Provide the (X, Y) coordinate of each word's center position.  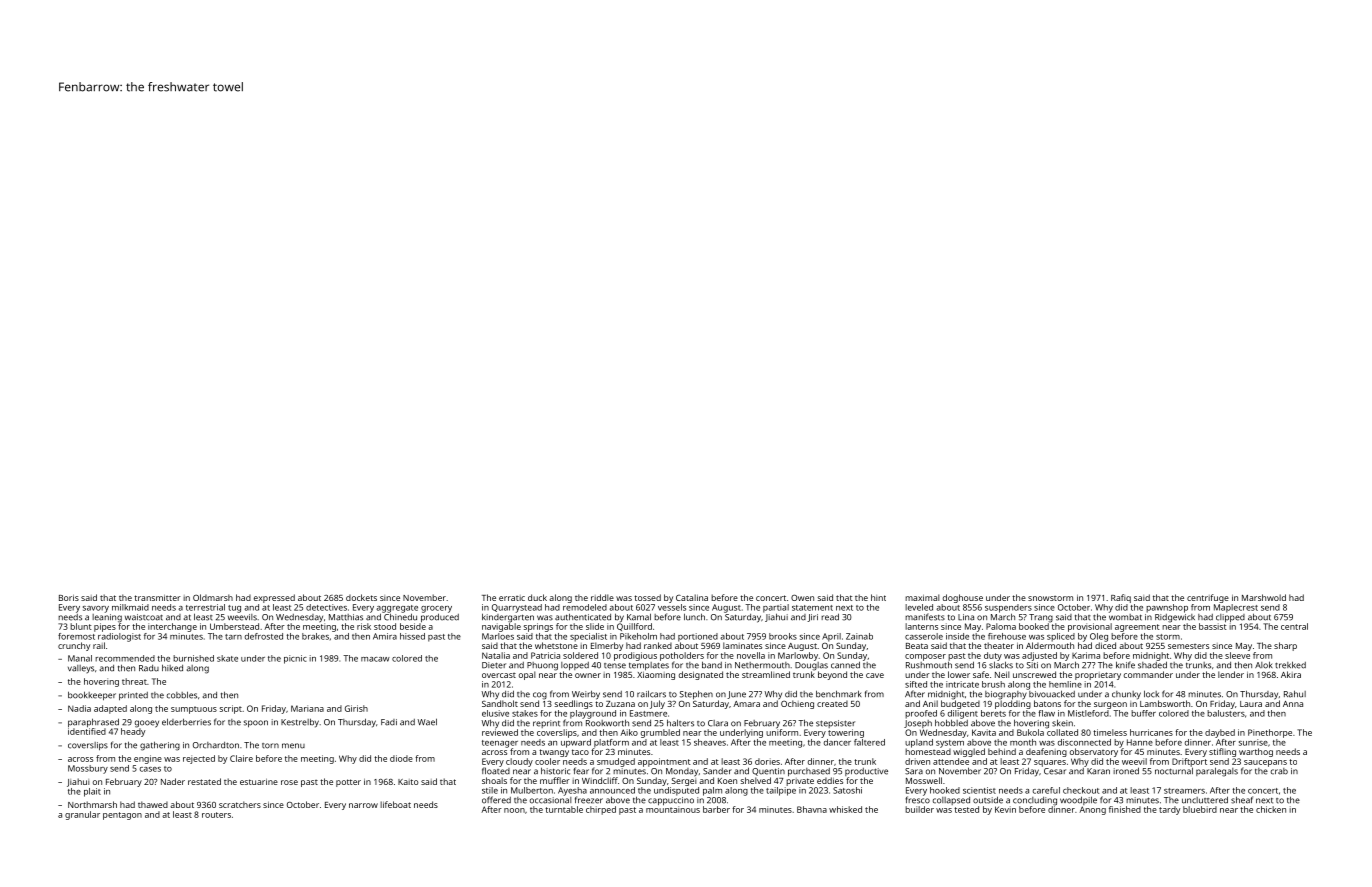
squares (1050, 763)
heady (133, 732)
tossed (647, 597)
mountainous (673, 809)
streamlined (766, 674)
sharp (1285, 646)
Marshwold (1264, 597)
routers (216, 815)
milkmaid (130, 607)
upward (576, 743)
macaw (375, 659)
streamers (1184, 791)
